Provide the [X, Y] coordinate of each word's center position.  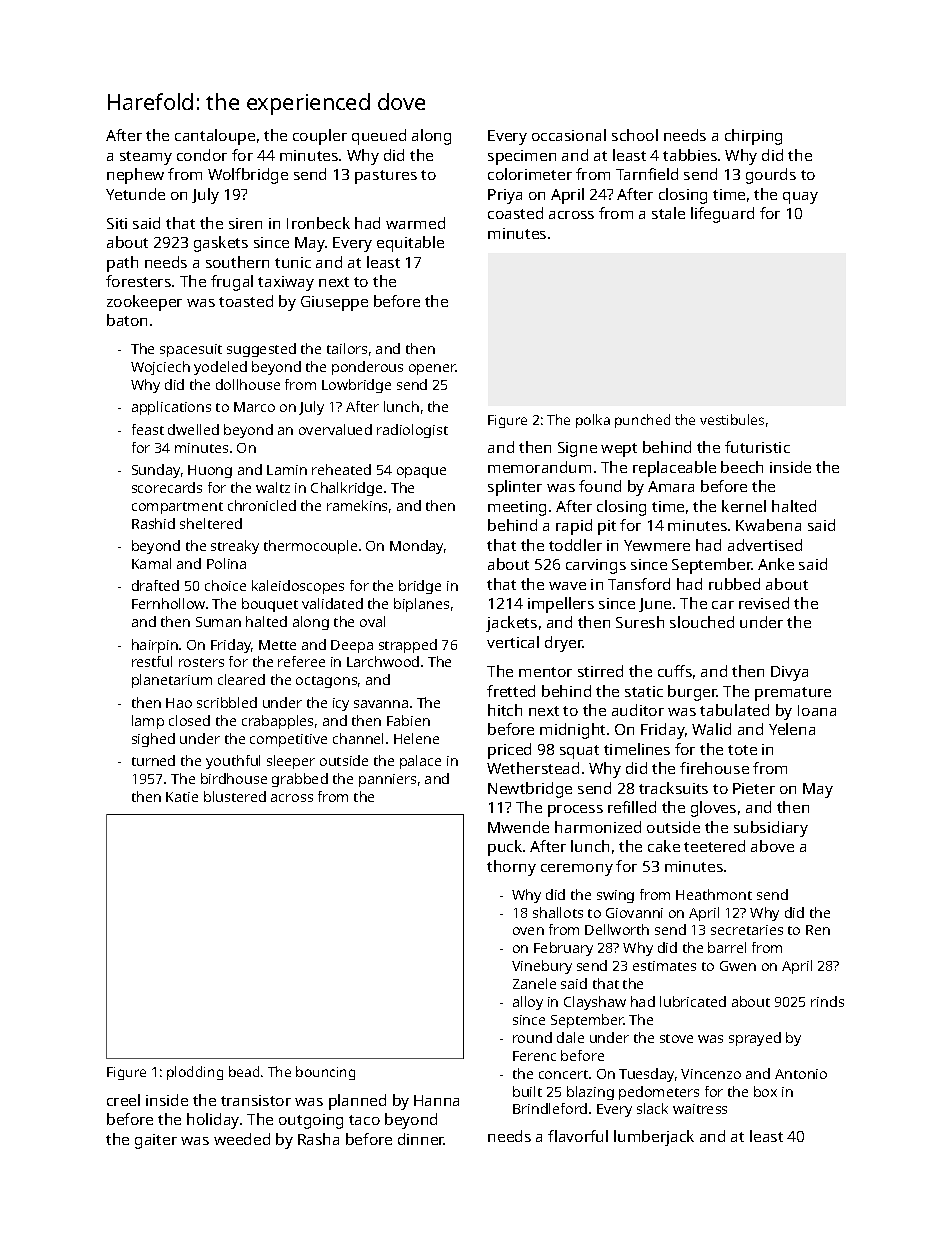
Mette [277, 645]
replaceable [674, 469]
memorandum [539, 467]
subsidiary [771, 829]
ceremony [577, 870]
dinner [421, 1139]
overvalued [335, 429]
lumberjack [654, 1138]
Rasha [318, 1139]
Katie [182, 797]
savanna [381, 704]
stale [668, 213]
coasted [515, 213]
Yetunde [135, 194]
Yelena [792, 729]
